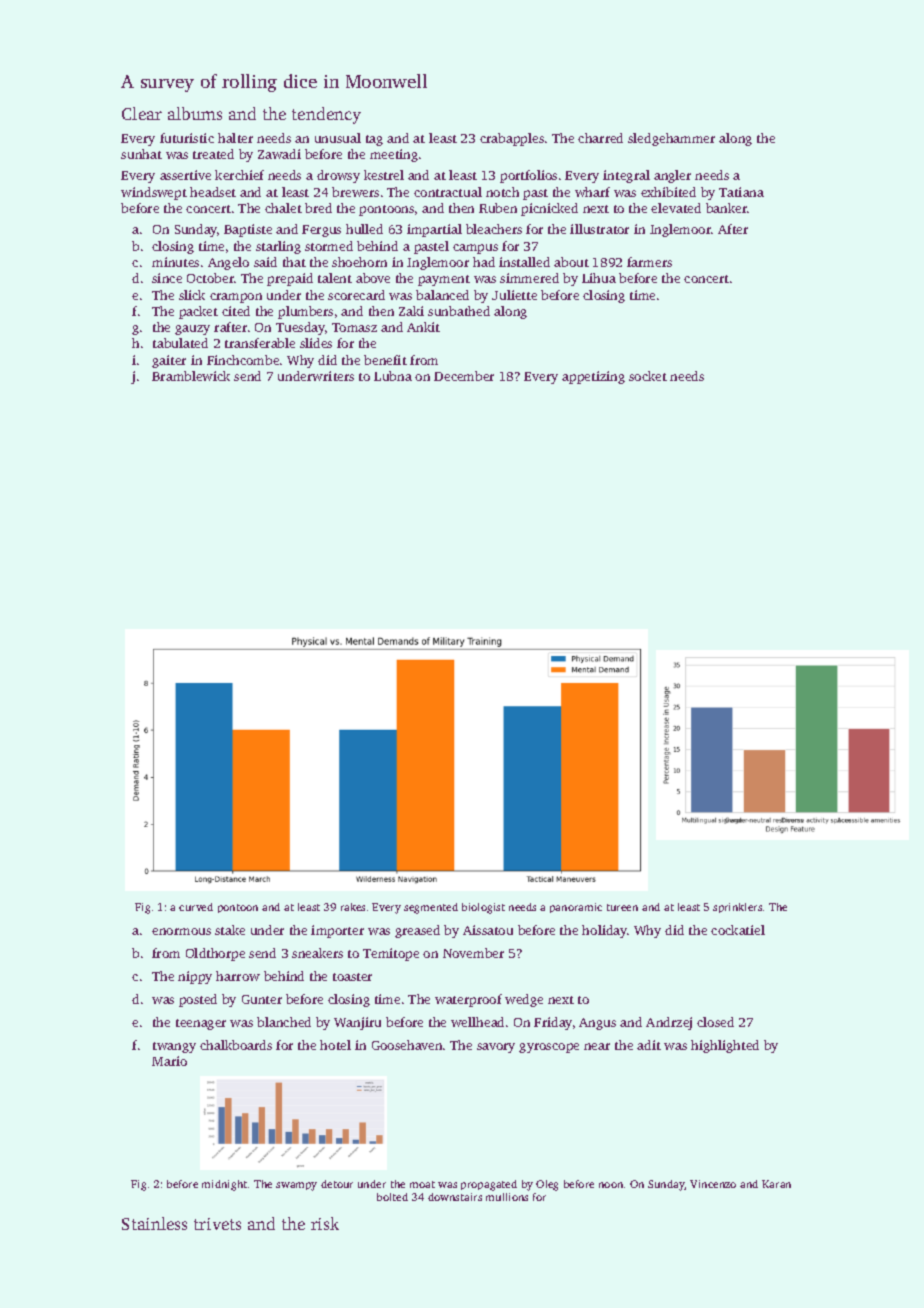 The width and height of the document is (924, 1308). What do you see at coordinates (431, 908) in the document?
I see `segmented` at bounding box center [431, 908].
